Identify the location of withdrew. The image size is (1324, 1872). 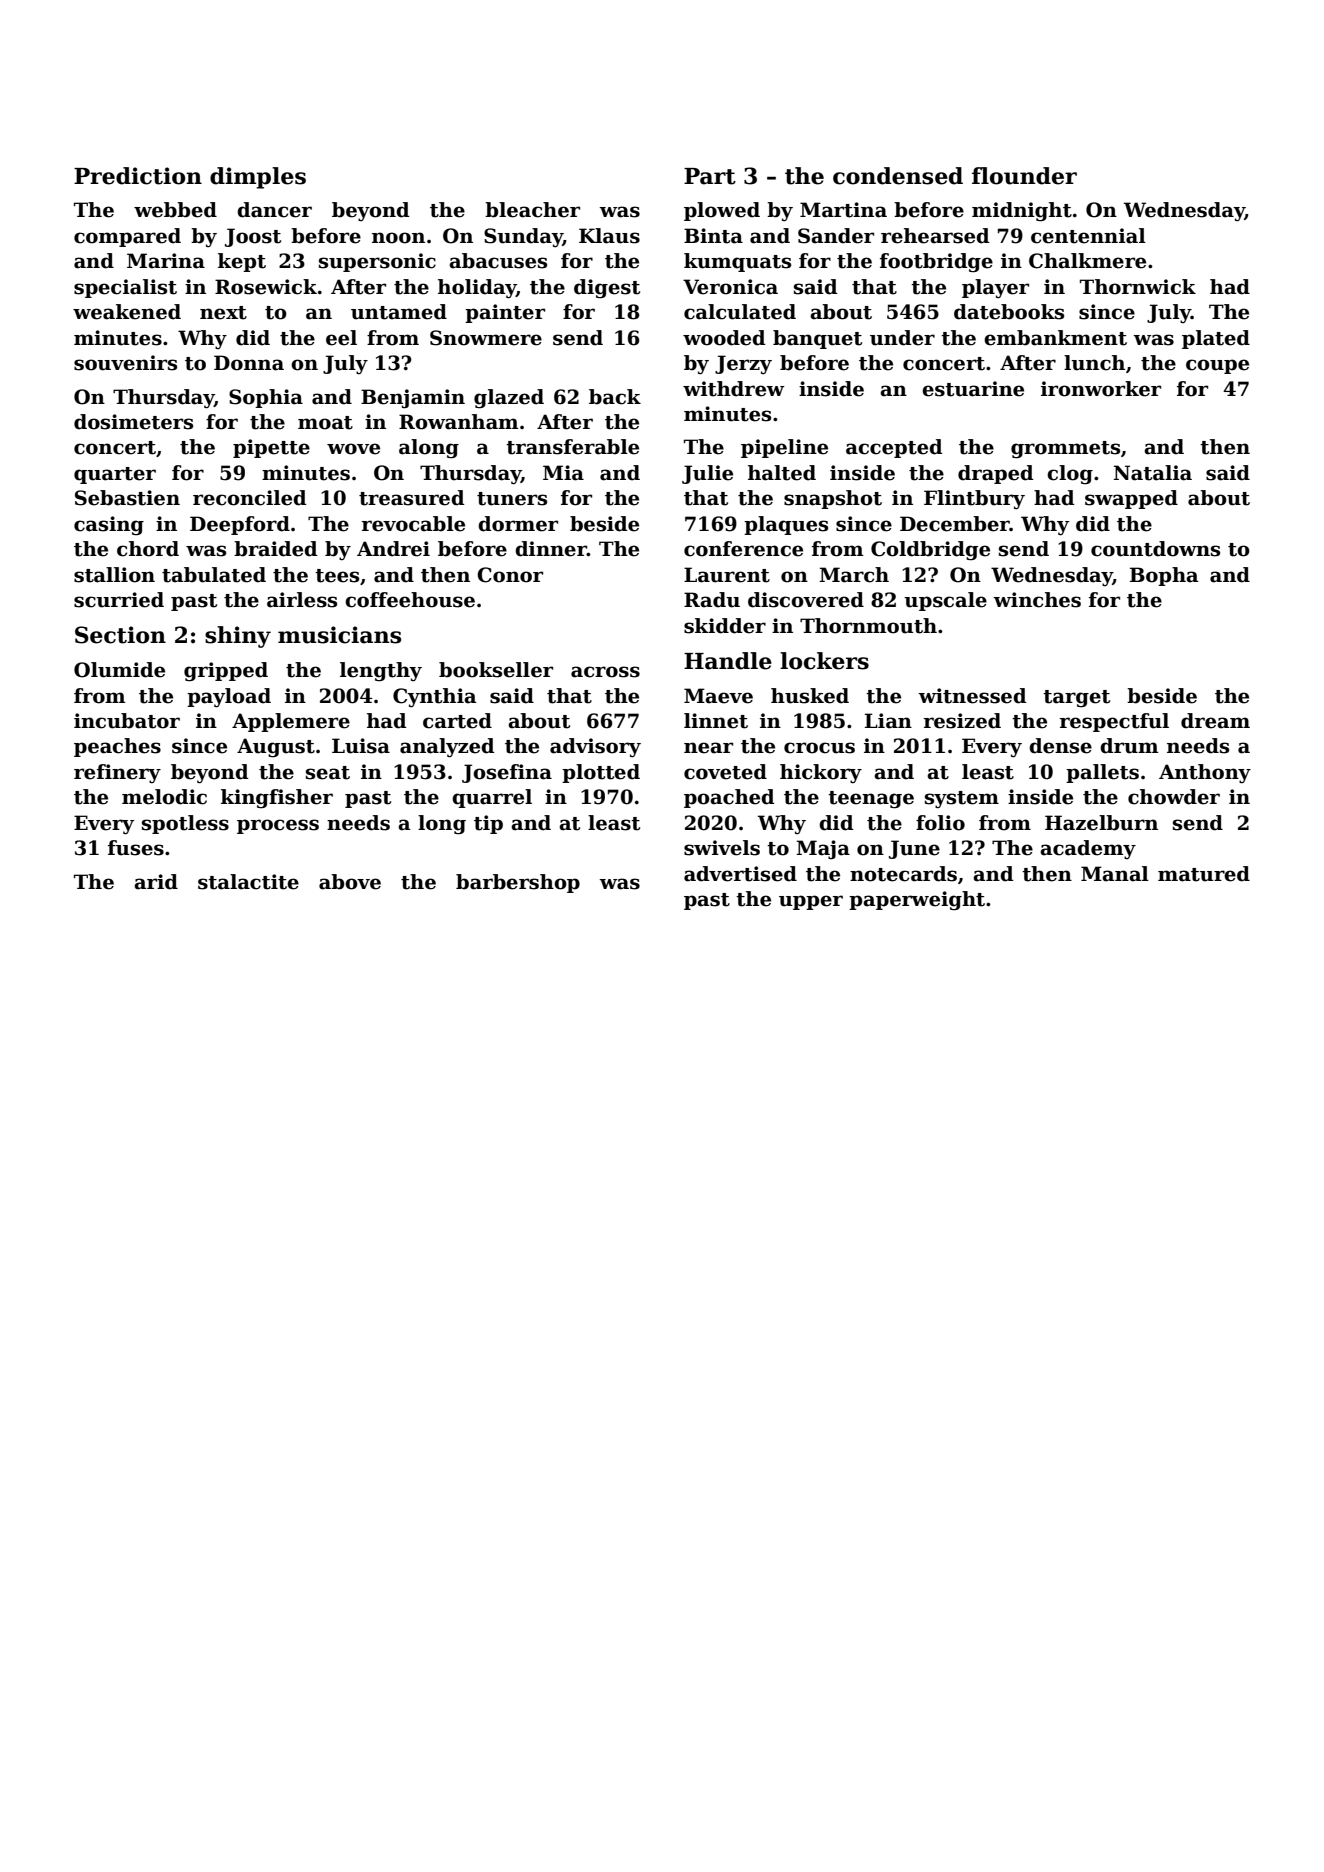
(733, 389).
